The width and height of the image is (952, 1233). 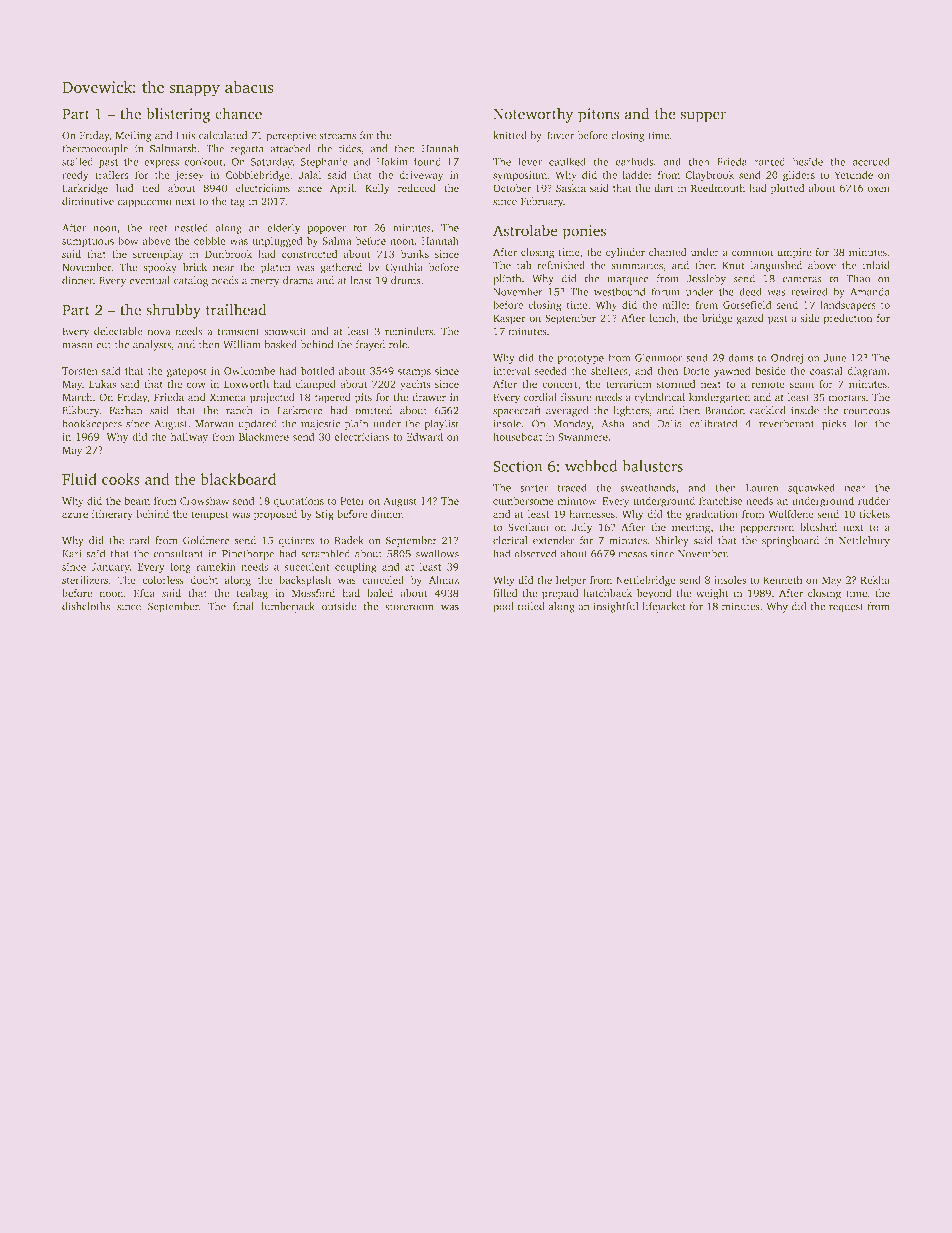 What do you see at coordinates (802, 385) in the image?
I see `seam` at bounding box center [802, 385].
